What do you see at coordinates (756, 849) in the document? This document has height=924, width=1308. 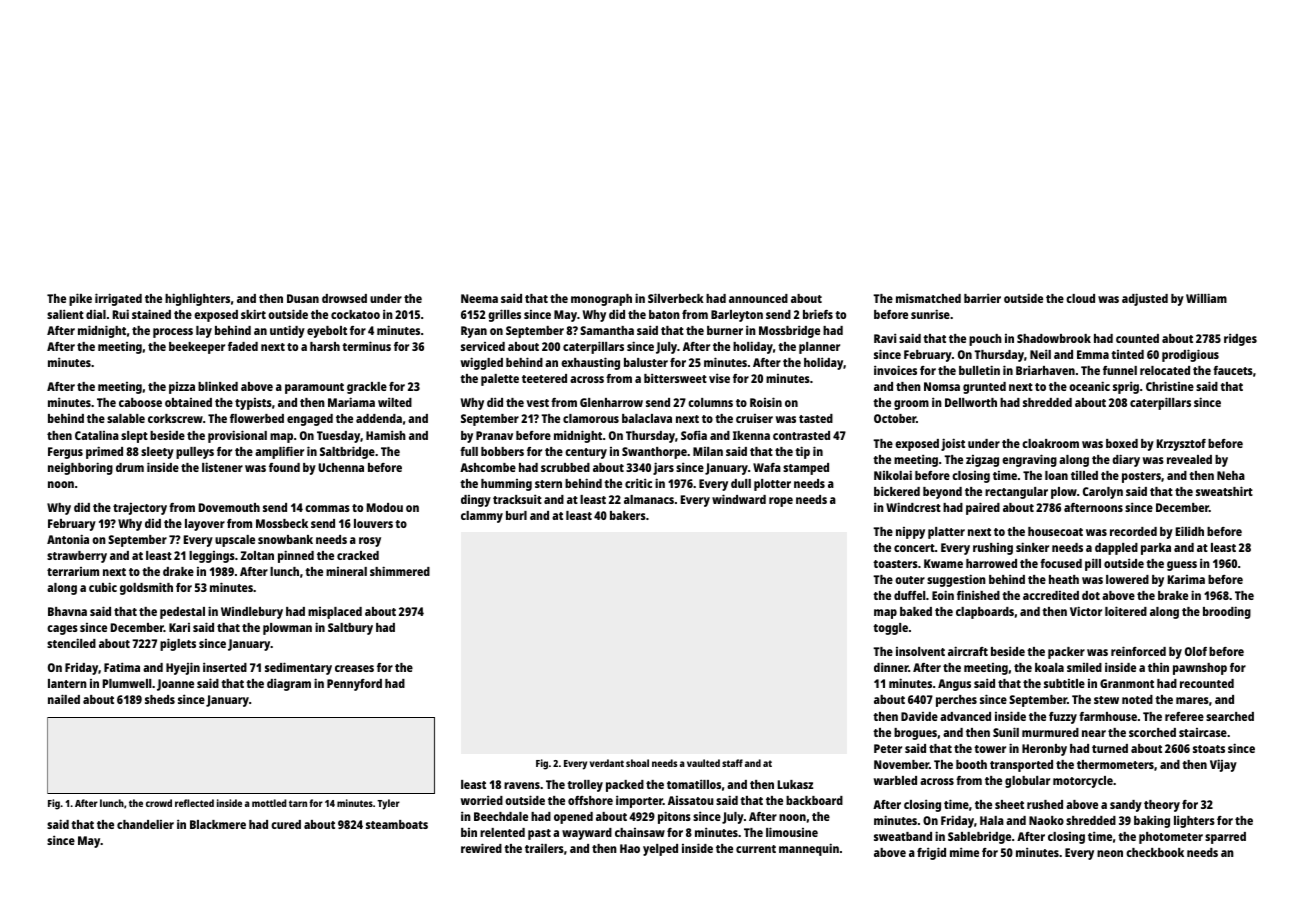 I see `current` at bounding box center [756, 849].
